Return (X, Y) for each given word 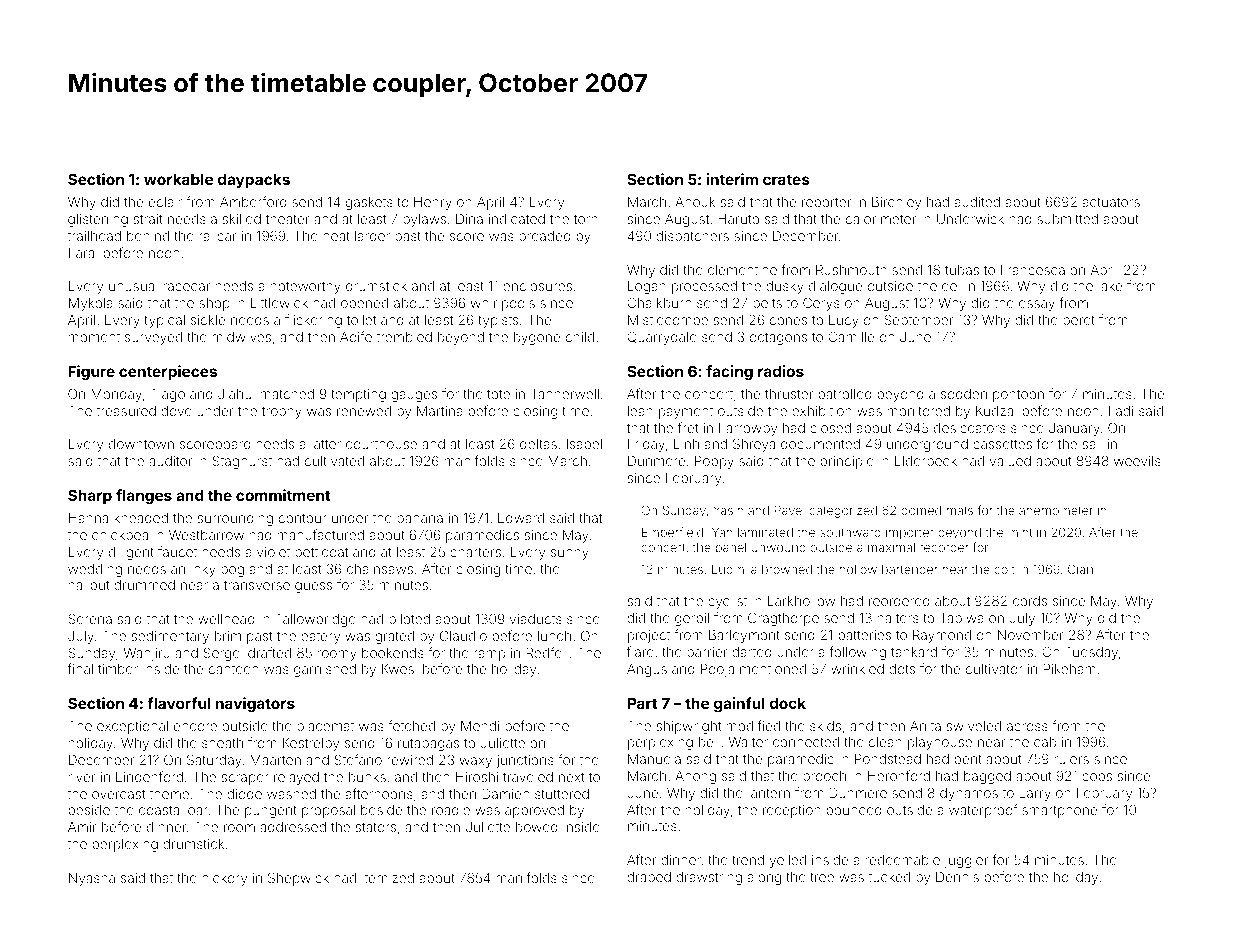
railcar (218, 236)
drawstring (709, 878)
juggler (966, 861)
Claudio (463, 635)
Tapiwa (962, 619)
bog (232, 570)
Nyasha (92, 879)
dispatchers (692, 237)
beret (1079, 320)
